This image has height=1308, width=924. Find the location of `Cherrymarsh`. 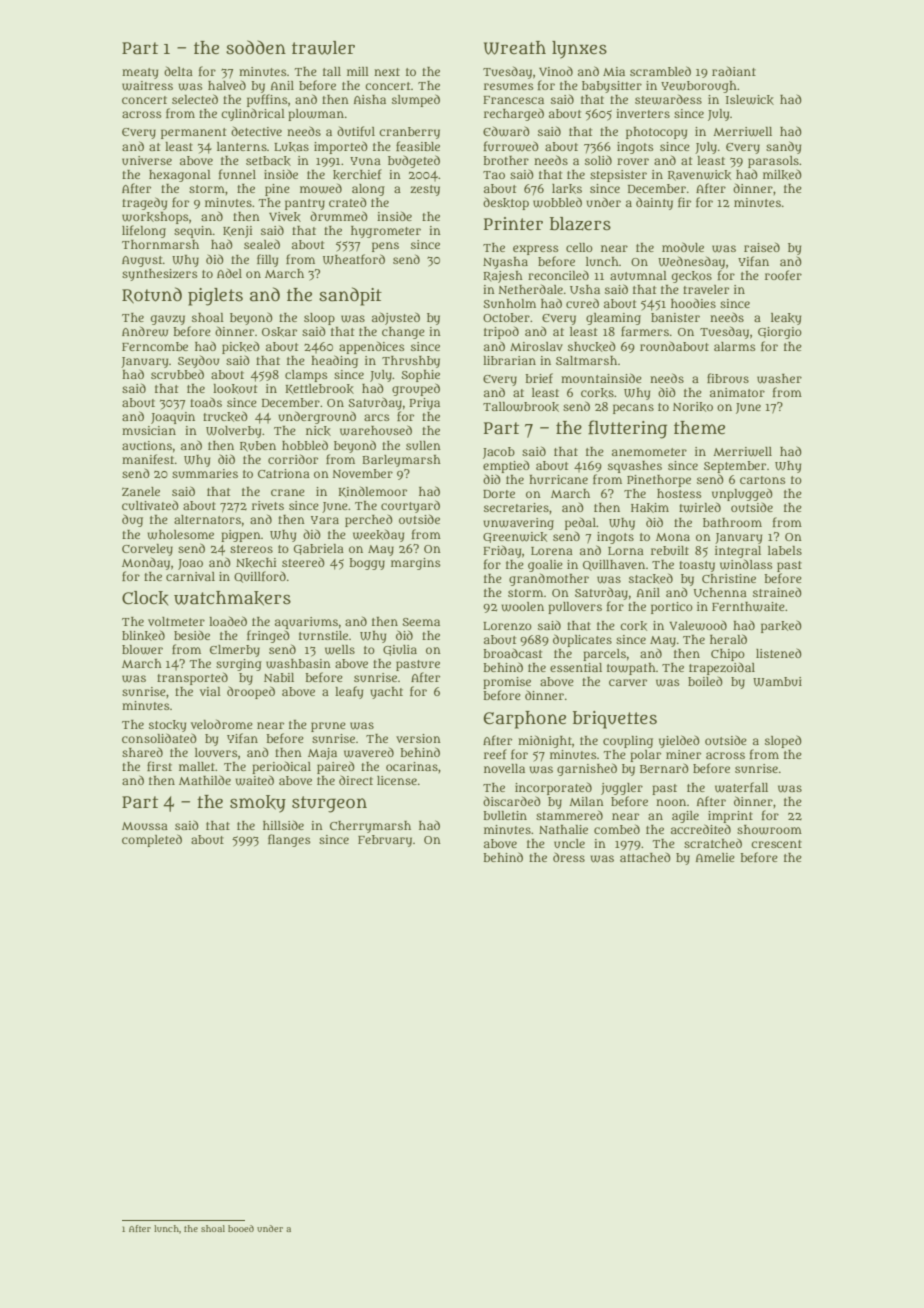

Cherrymarsh is located at coordinates (370, 827).
